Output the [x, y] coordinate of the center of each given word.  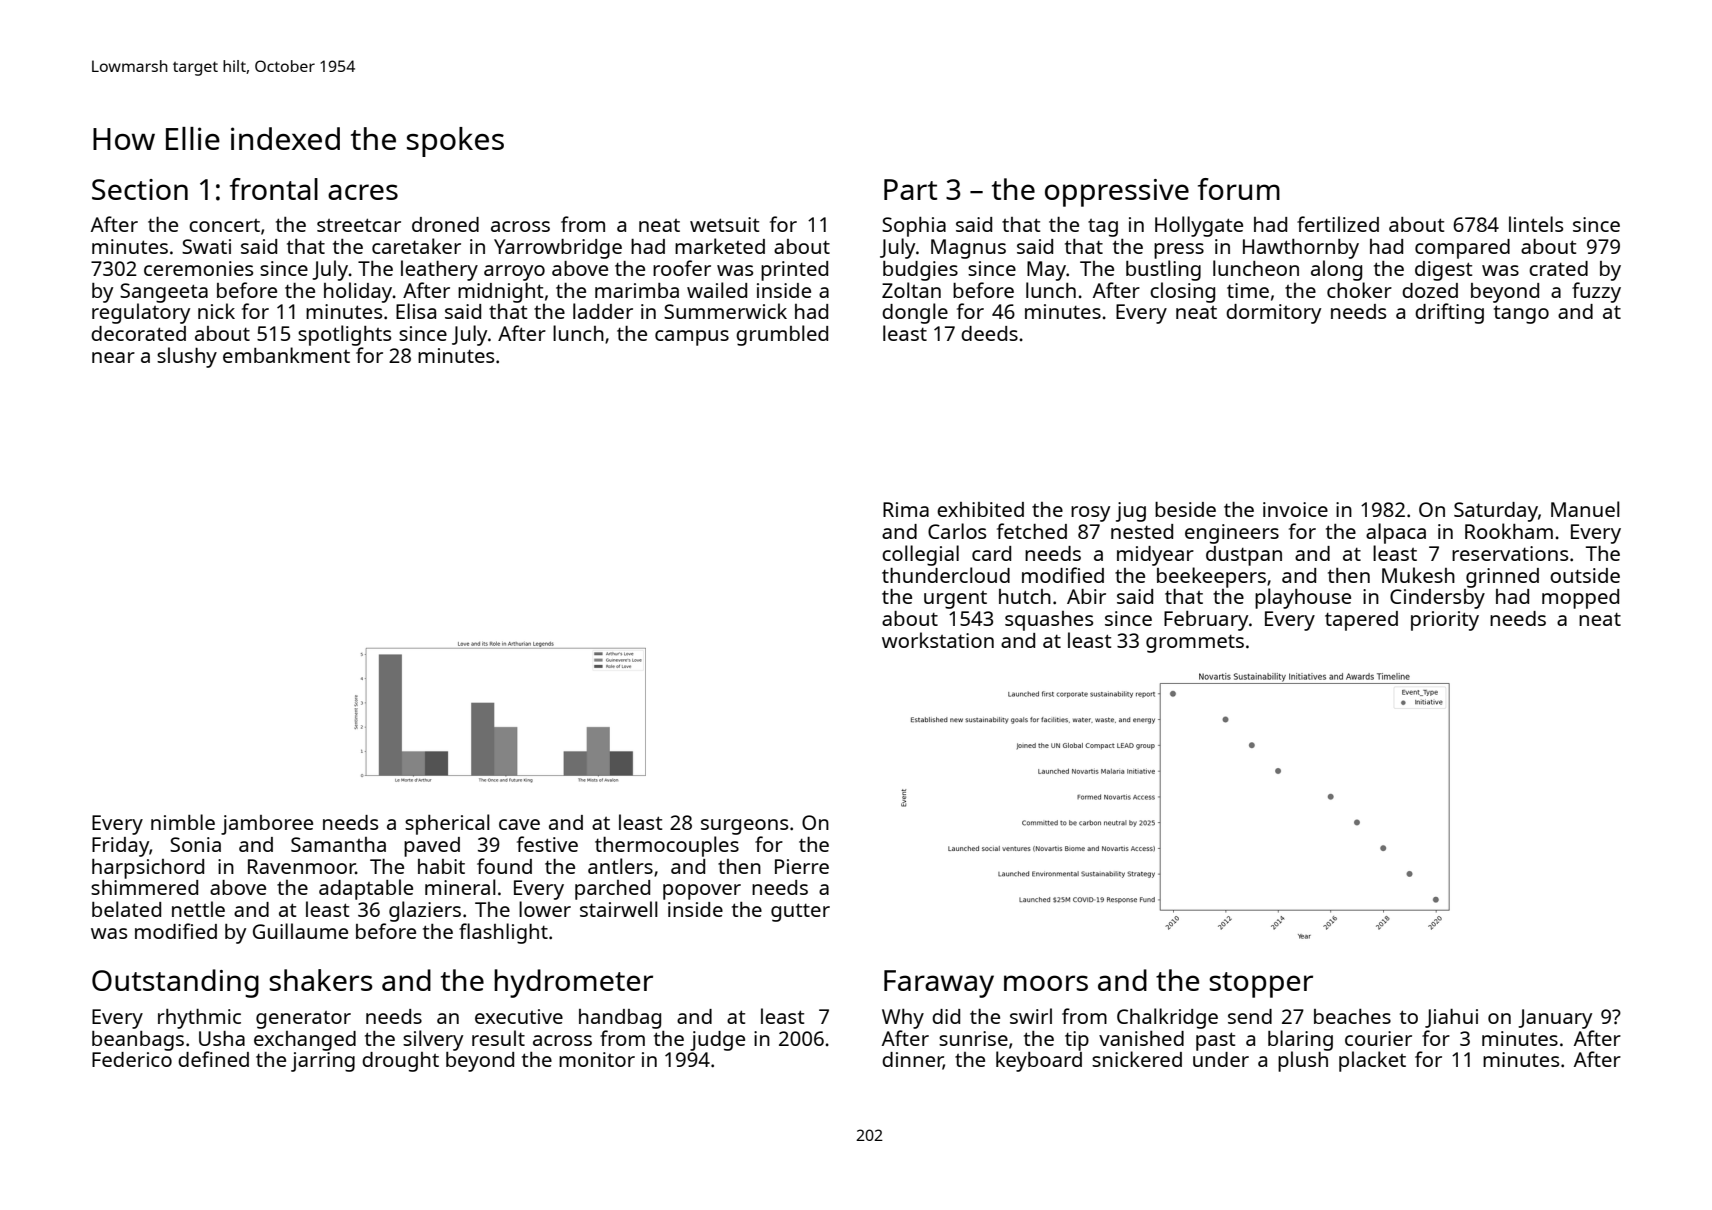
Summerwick [725, 311]
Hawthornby [1301, 249]
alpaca [1396, 533]
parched [612, 890]
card [991, 553]
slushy [187, 357]
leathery [439, 270]
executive [519, 1016]
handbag [620, 1019]
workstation [938, 640]
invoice [1295, 509]
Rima [906, 509]
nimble [183, 822]
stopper [1261, 985]
